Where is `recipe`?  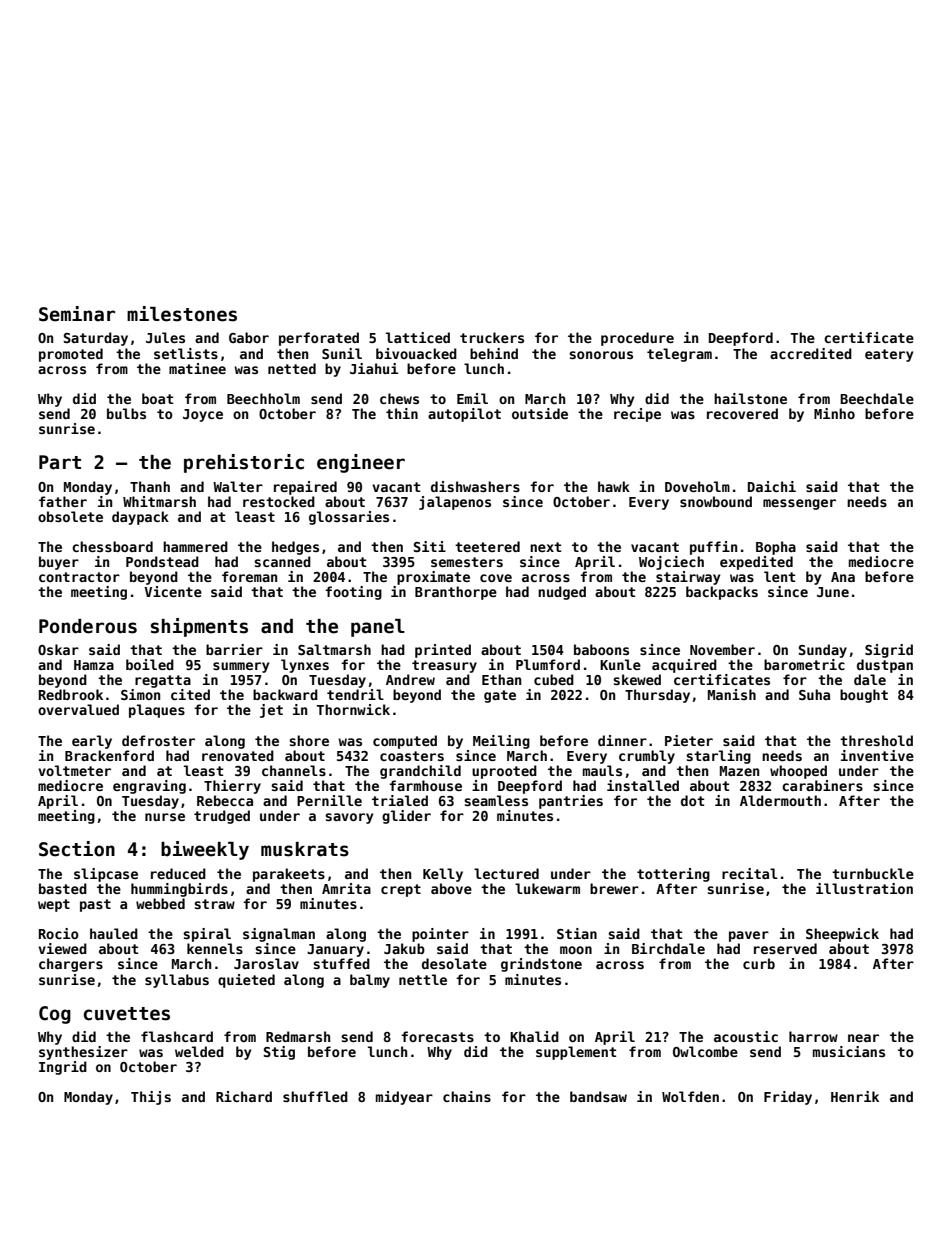 recipe is located at coordinates (637, 415).
